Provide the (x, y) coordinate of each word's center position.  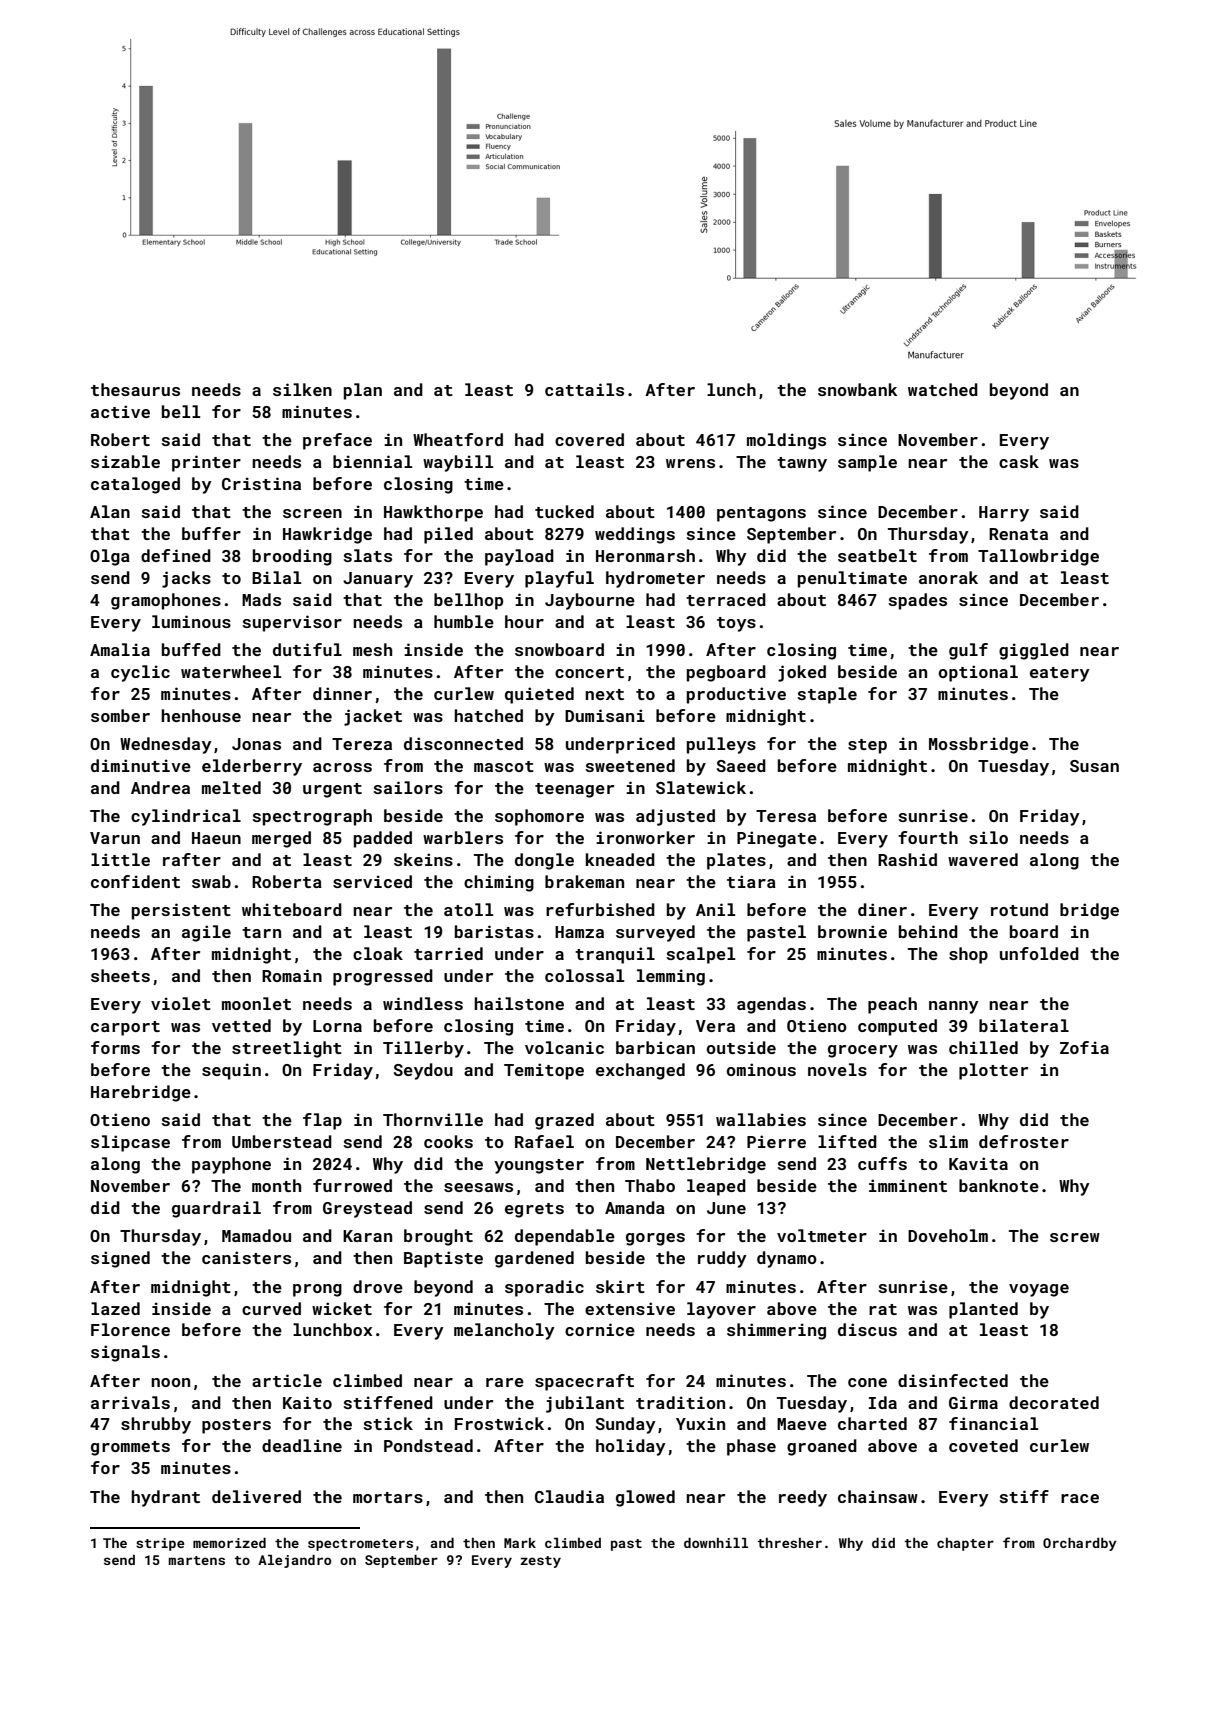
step (867, 746)
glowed (645, 1498)
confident (135, 881)
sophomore (539, 817)
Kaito (307, 1402)
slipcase (130, 1143)
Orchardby (1080, 1544)
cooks (448, 1141)
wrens (690, 463)
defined (176, 555)
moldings (786, 441)
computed (897, 1027)
